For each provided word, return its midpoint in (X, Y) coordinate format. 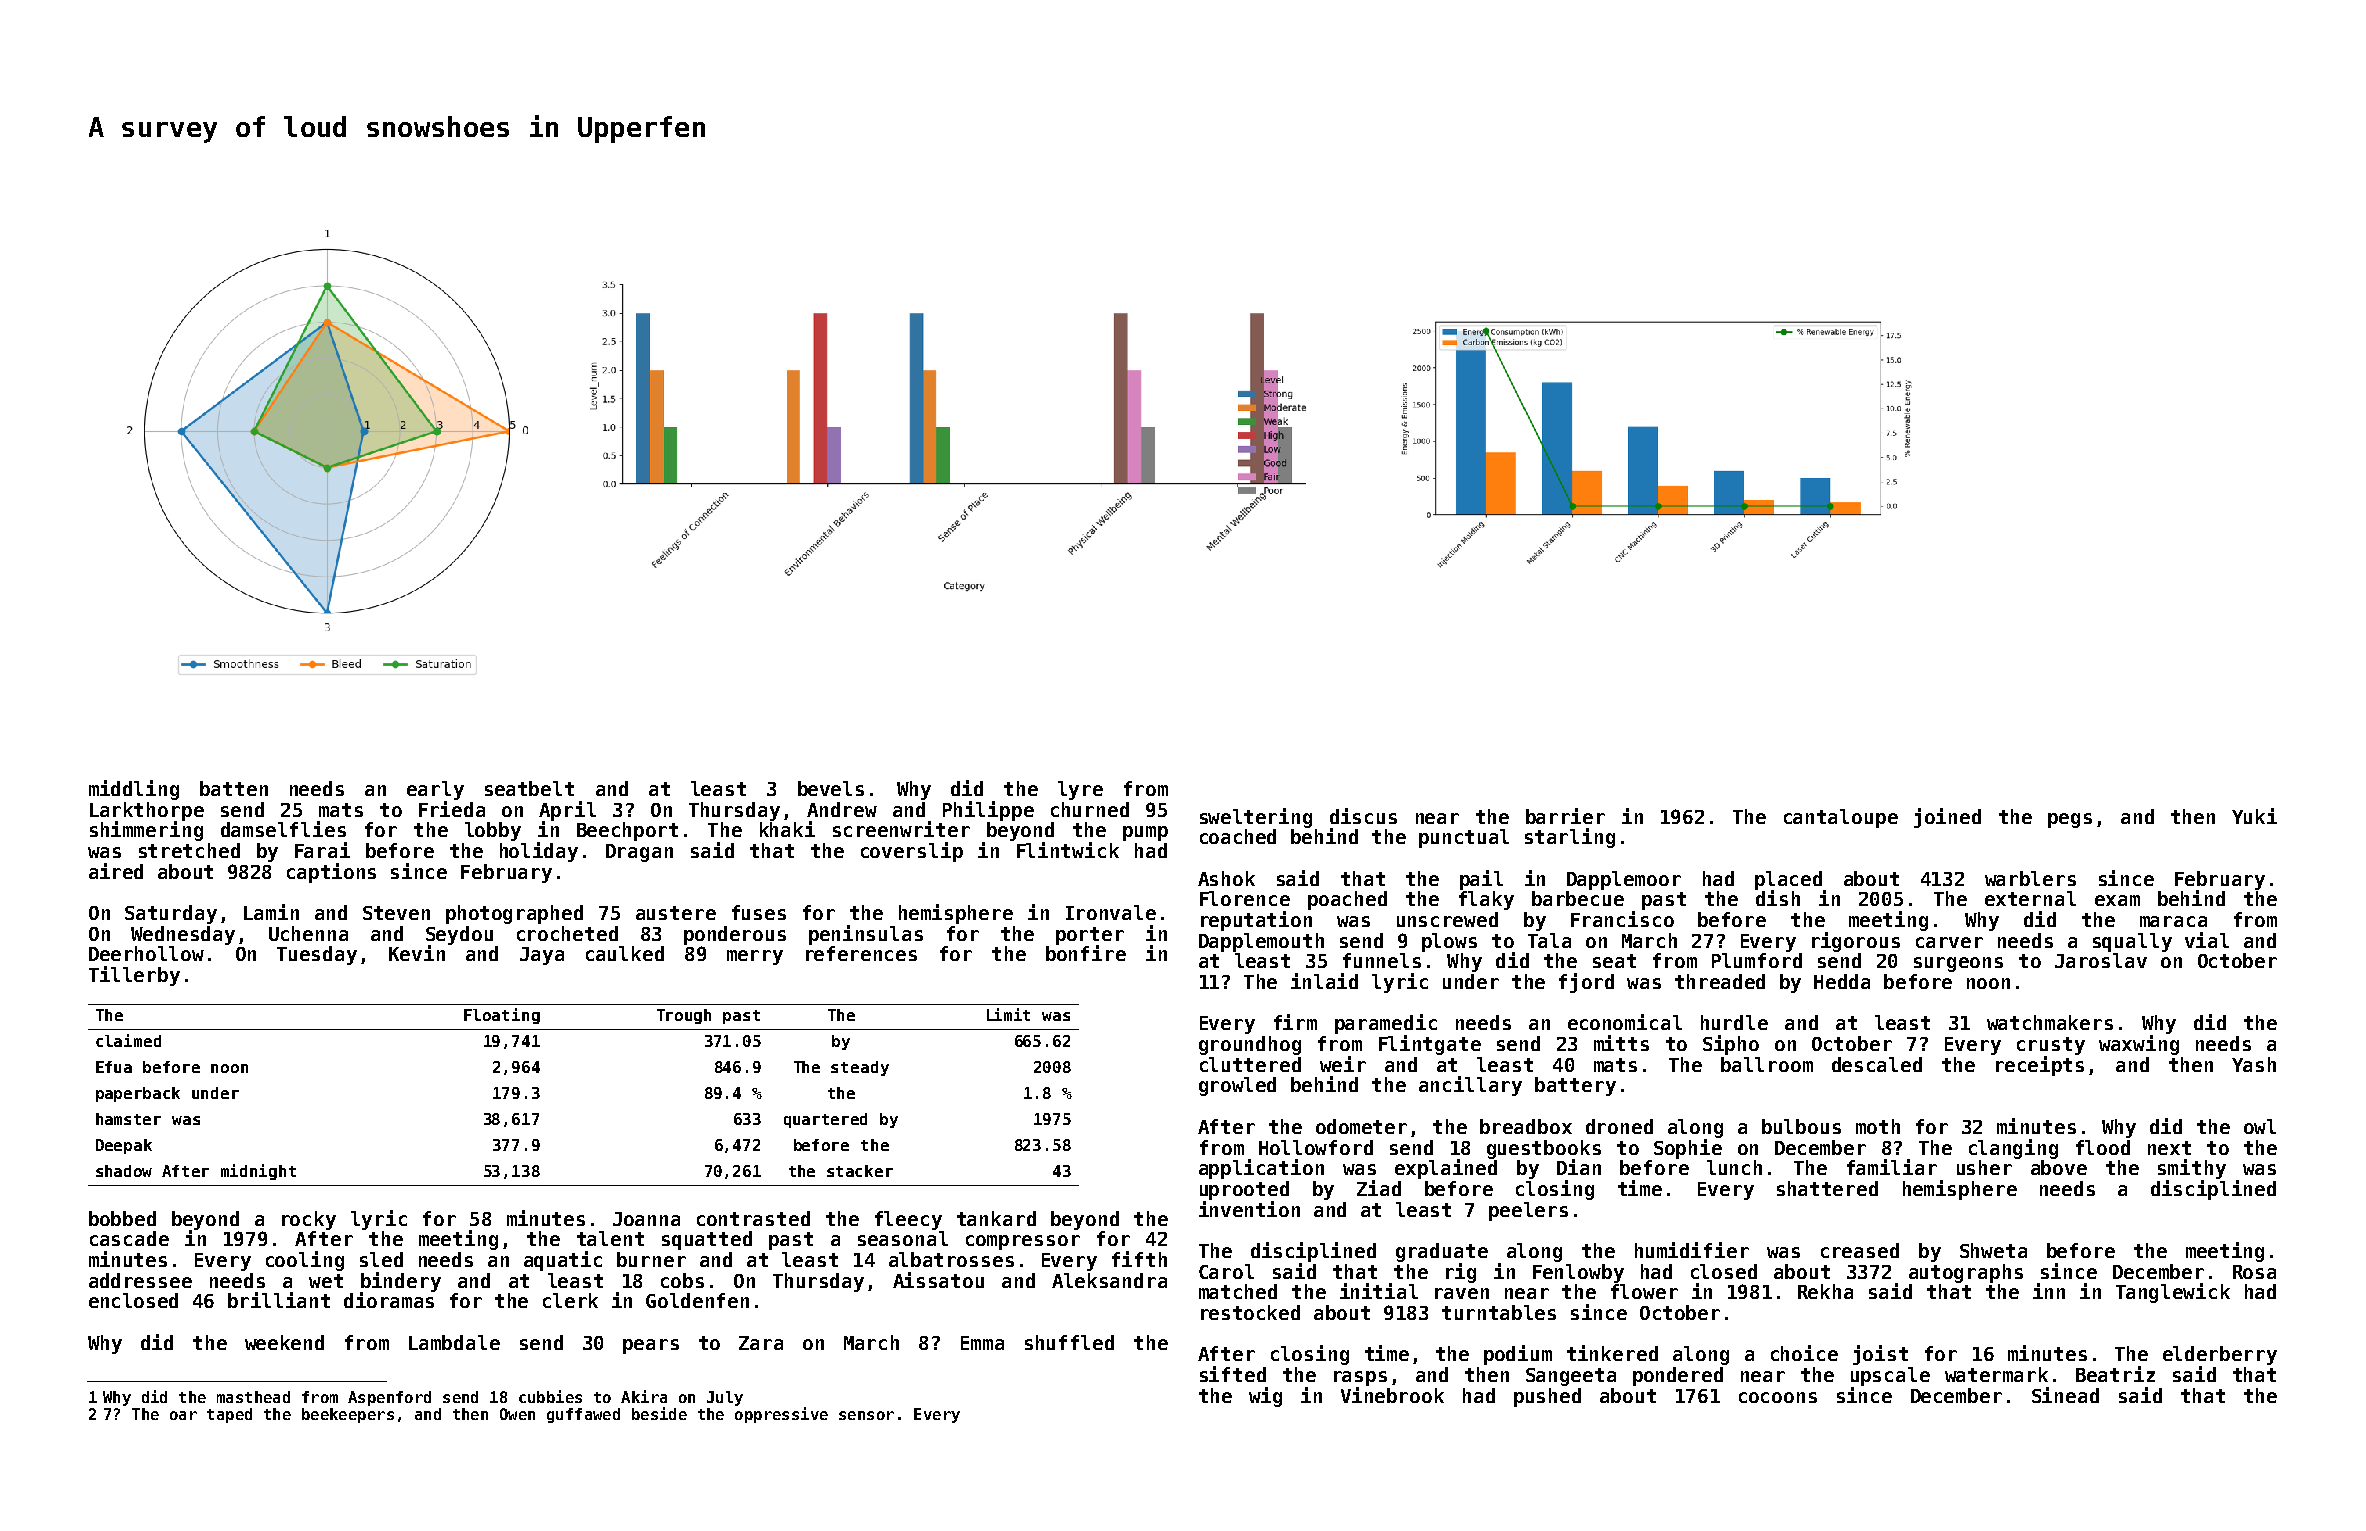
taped (229, 1415)
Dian (1579, 1167)
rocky (309, 1220)
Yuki (2254, 816)
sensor (866, 1415)
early (435, 790)
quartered (825, 1120)
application (1261, 1169)
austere (676, 913)
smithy (2192, 1169)
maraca (2173, 921)
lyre (1080, 790)
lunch (1734, 1167)
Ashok (1226, 878)
